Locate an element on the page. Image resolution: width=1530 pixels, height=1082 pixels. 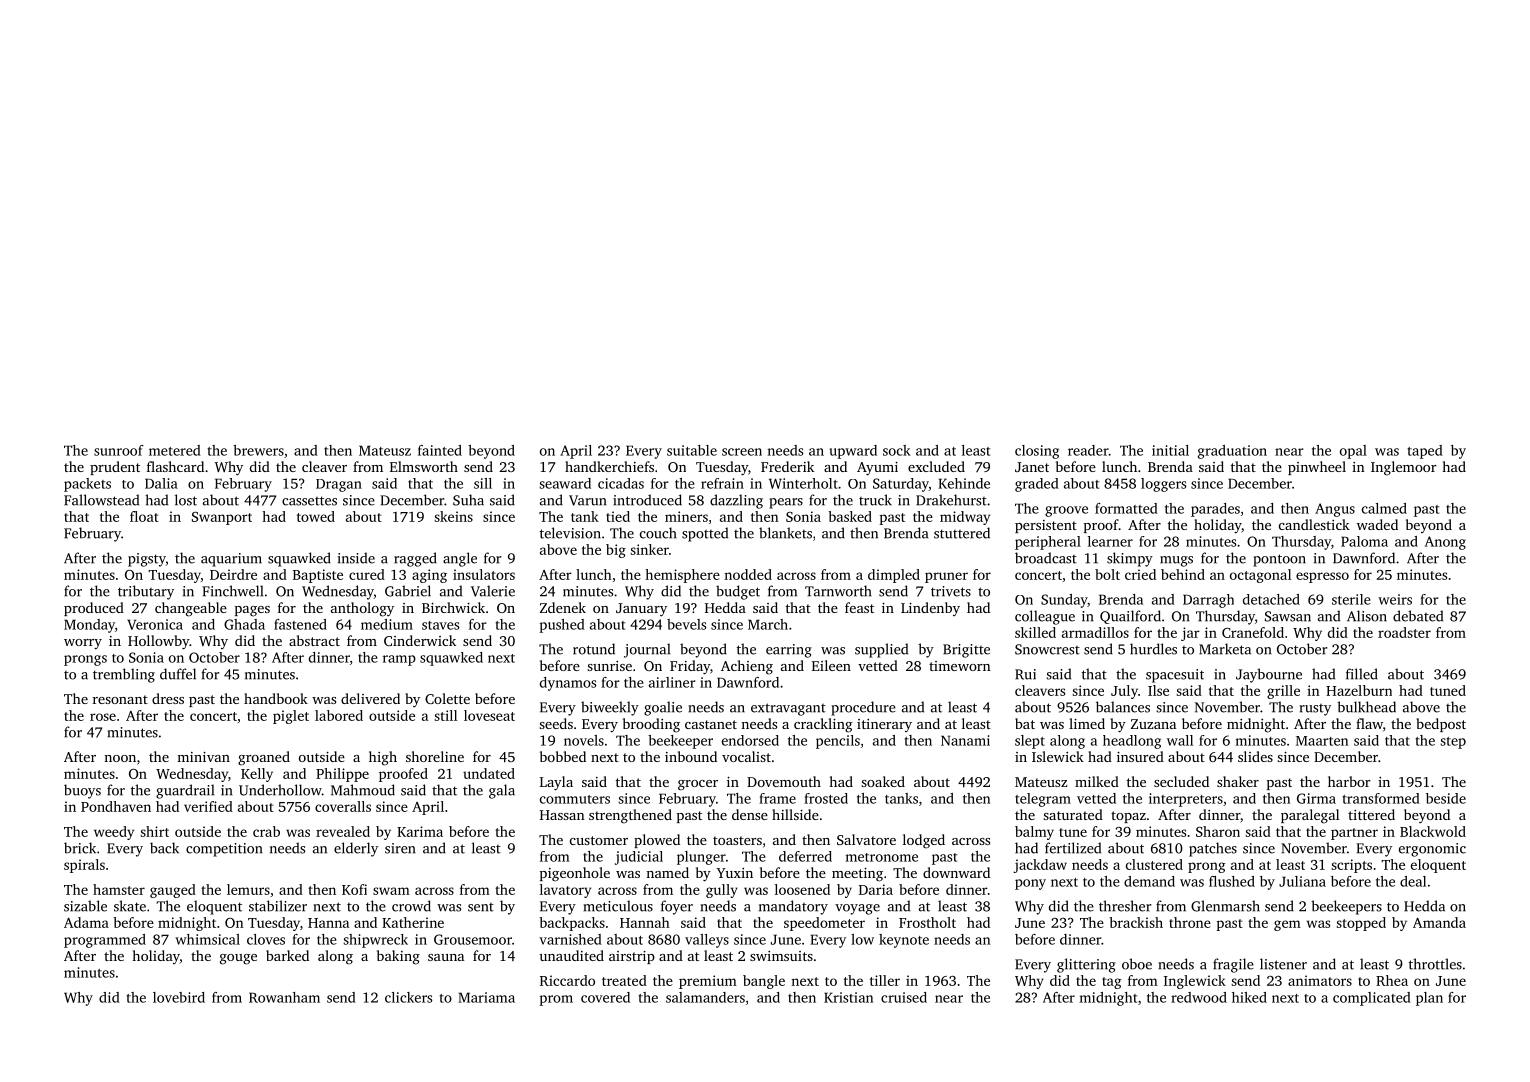
spirals is located at coordinates (84, 866).
